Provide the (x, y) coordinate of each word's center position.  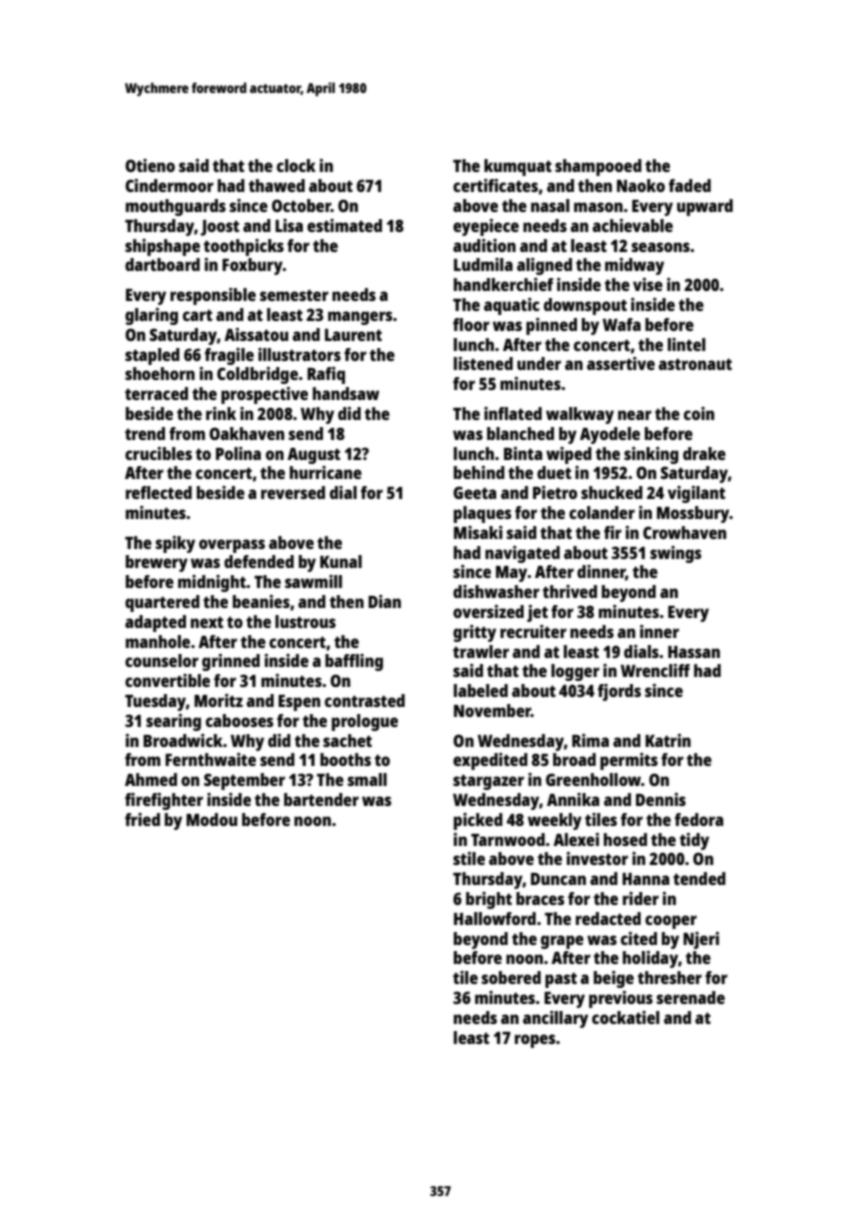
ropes (535, 1041)
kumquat (518, 167)
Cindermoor (169, 185)
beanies (261, 601)
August (314, 456)
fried (142, 819)
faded (690, 185)
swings (675, 554)
